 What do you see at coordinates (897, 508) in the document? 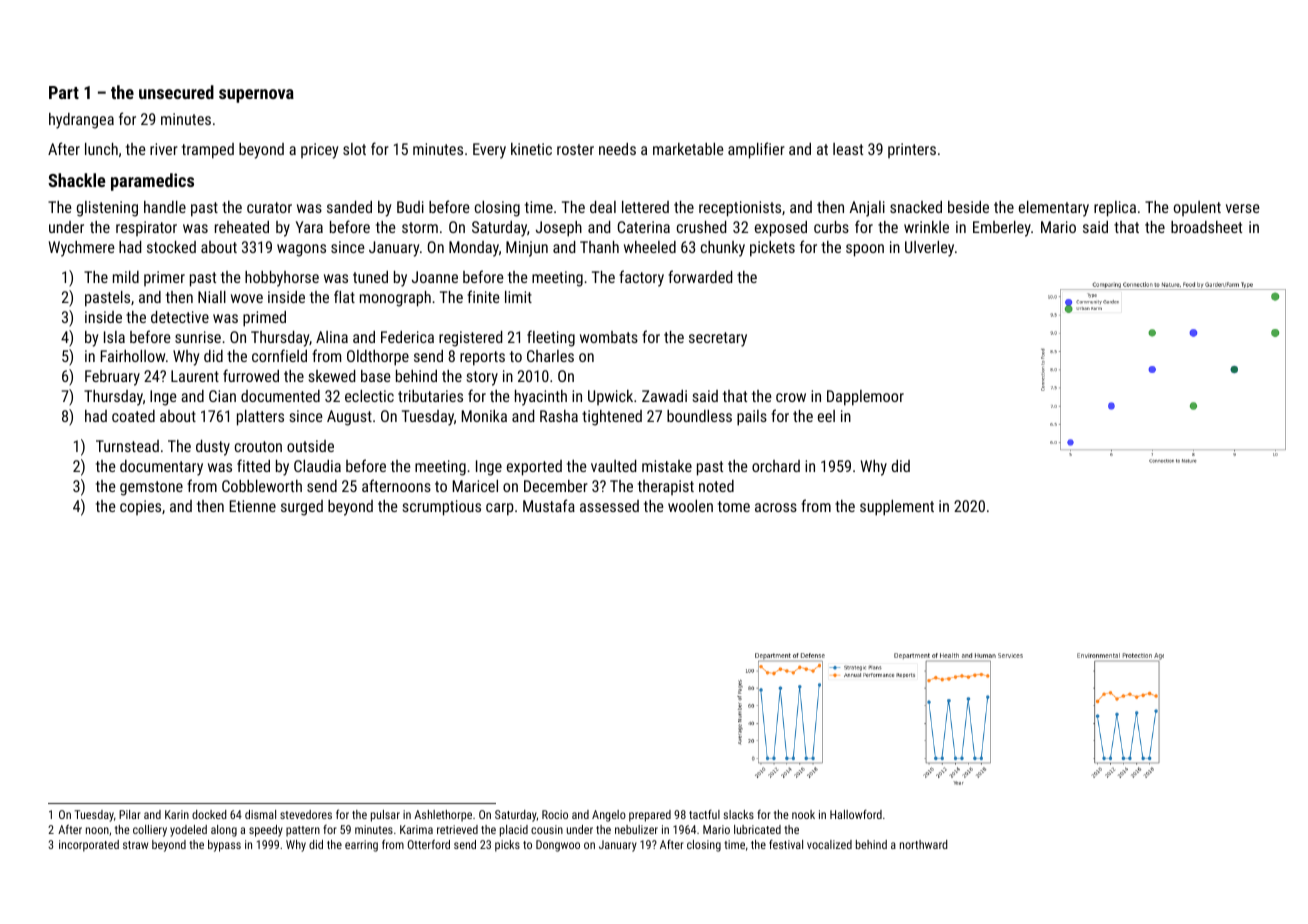
I see `supplement` at bounding box center [897, 508].
